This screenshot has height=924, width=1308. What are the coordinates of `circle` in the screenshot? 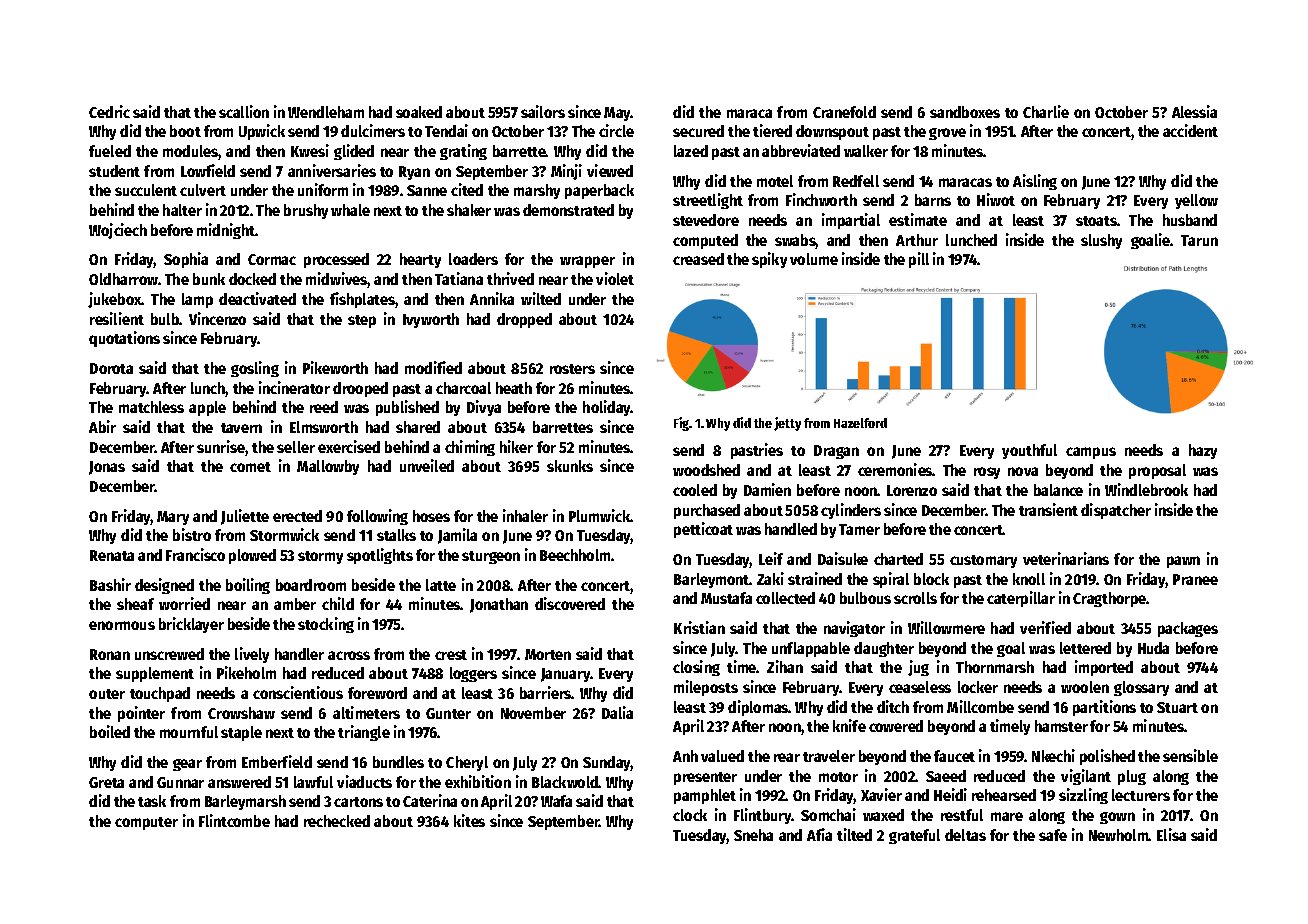 It's located at (616, 130).
